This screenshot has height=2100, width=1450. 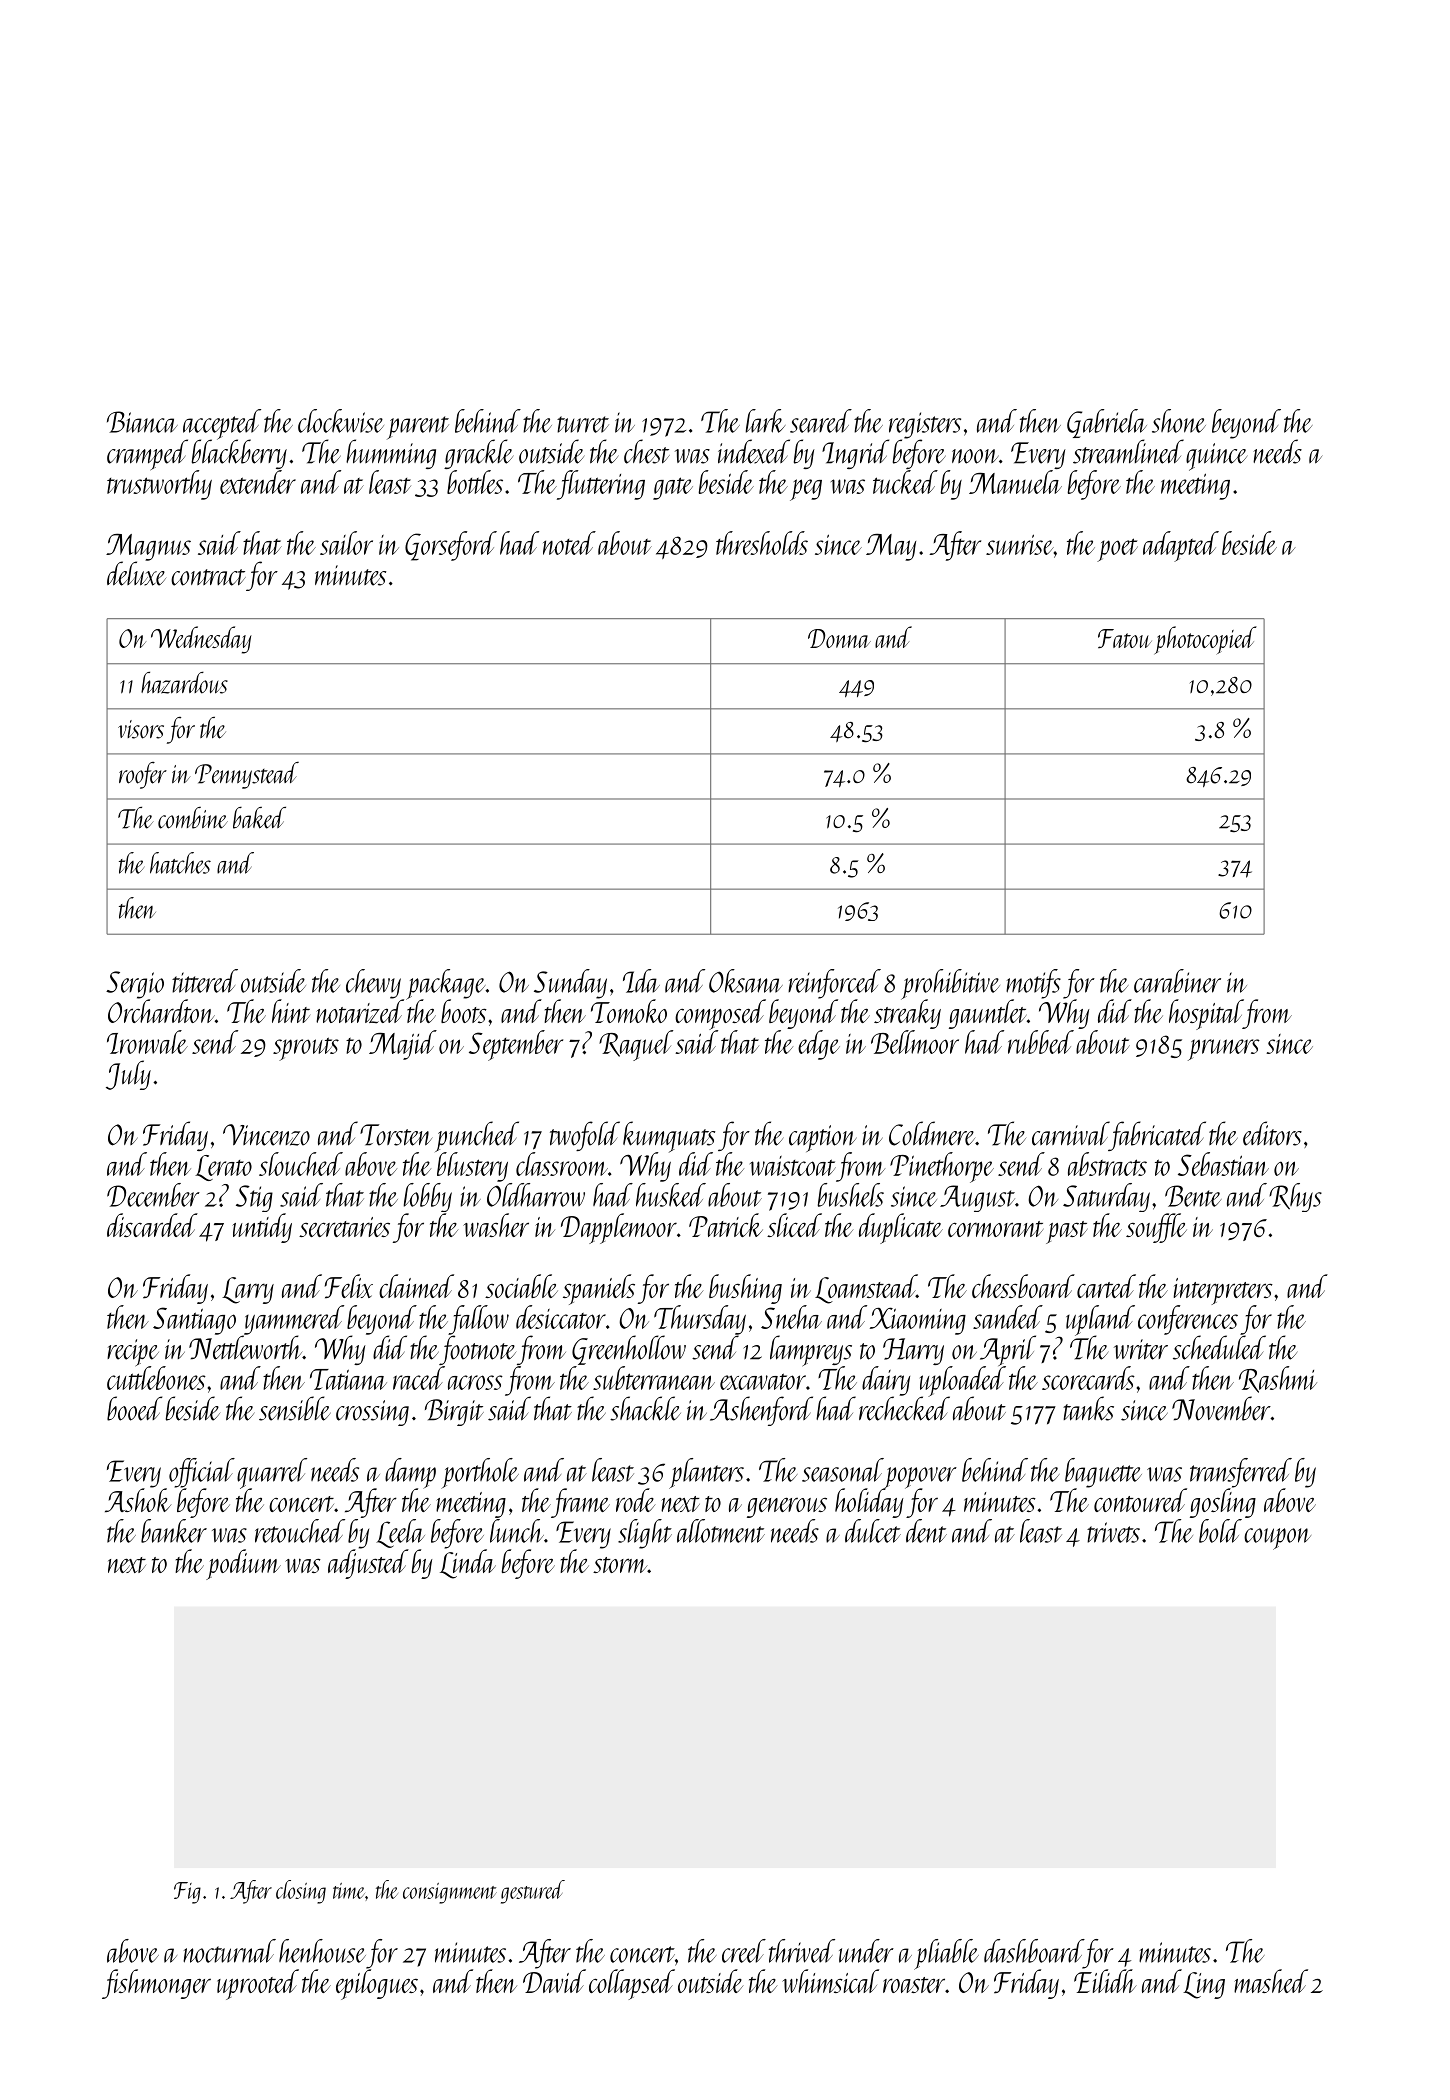 I want to click on blackberry, so click(x=239, y=454).
